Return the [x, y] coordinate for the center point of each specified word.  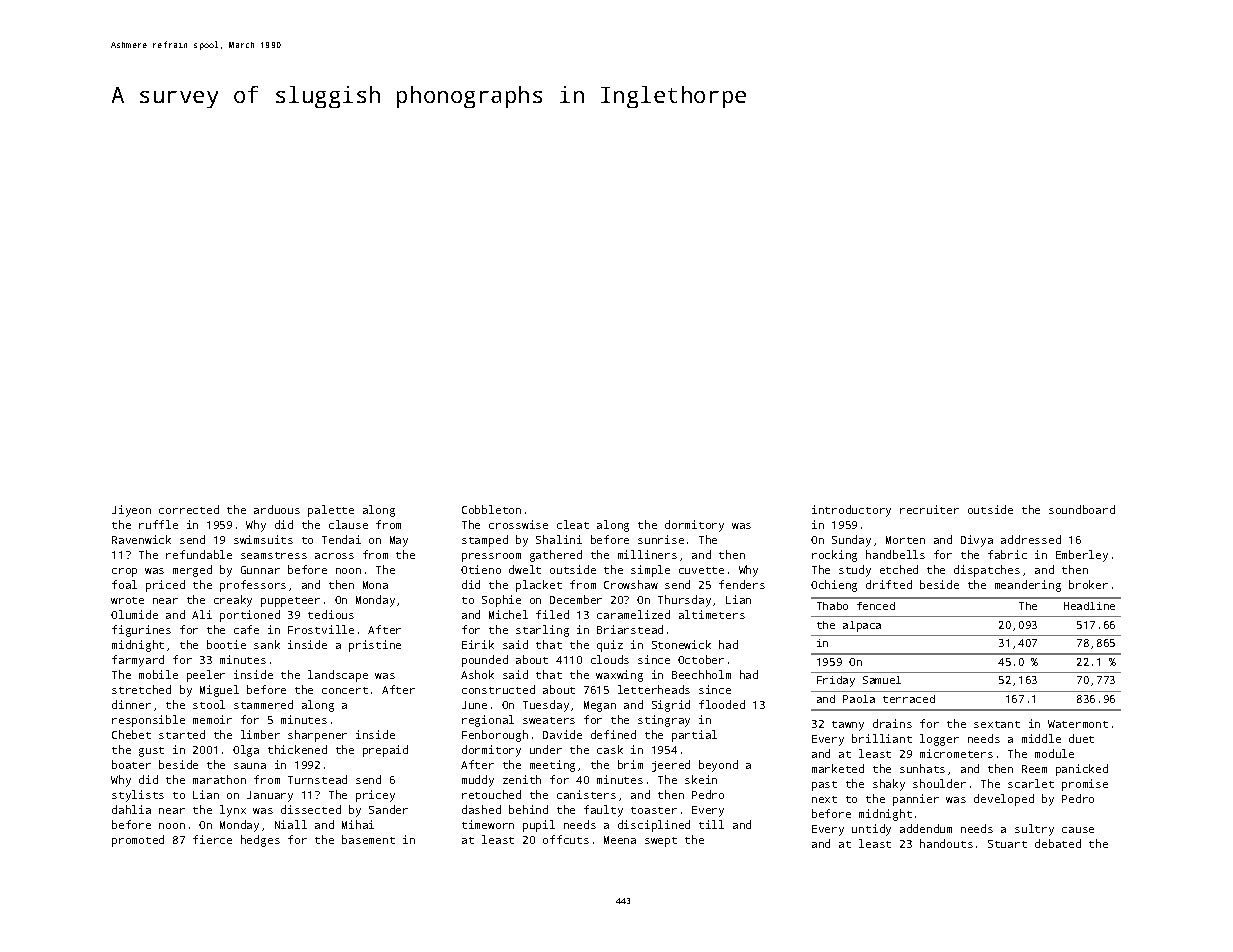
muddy [478, 781]
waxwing [619, 676]
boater [131, 764]
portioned [250, 616]
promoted [138, 841]
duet [1081, 738]
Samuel [882, 680]
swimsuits [263, 539]
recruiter [929, 509]
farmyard [138, 661]
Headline [1089, 606]
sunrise [661, 539]
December [576, 599]
